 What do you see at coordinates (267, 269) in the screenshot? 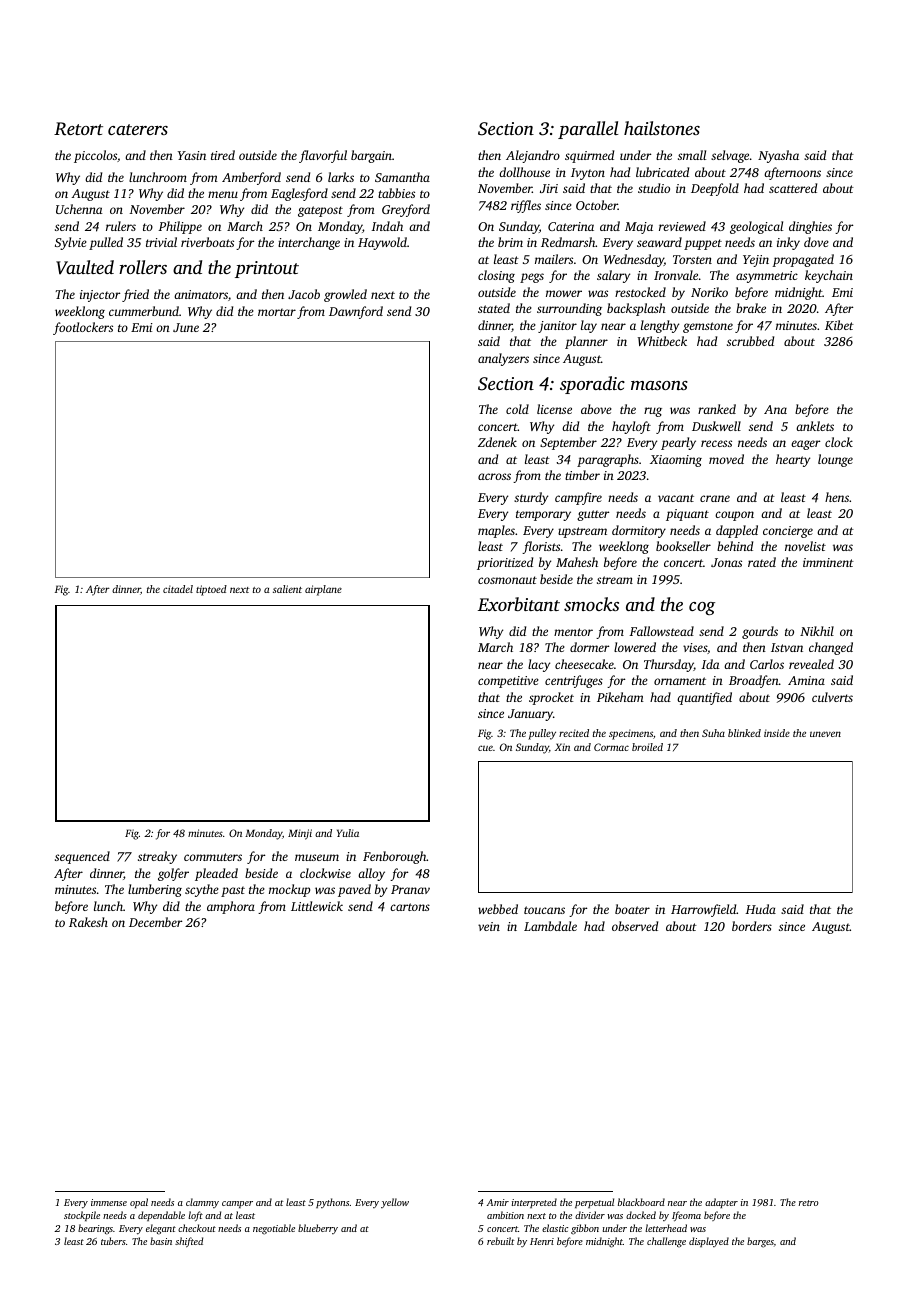
I see `printout` at bounding box center [267, 269].
